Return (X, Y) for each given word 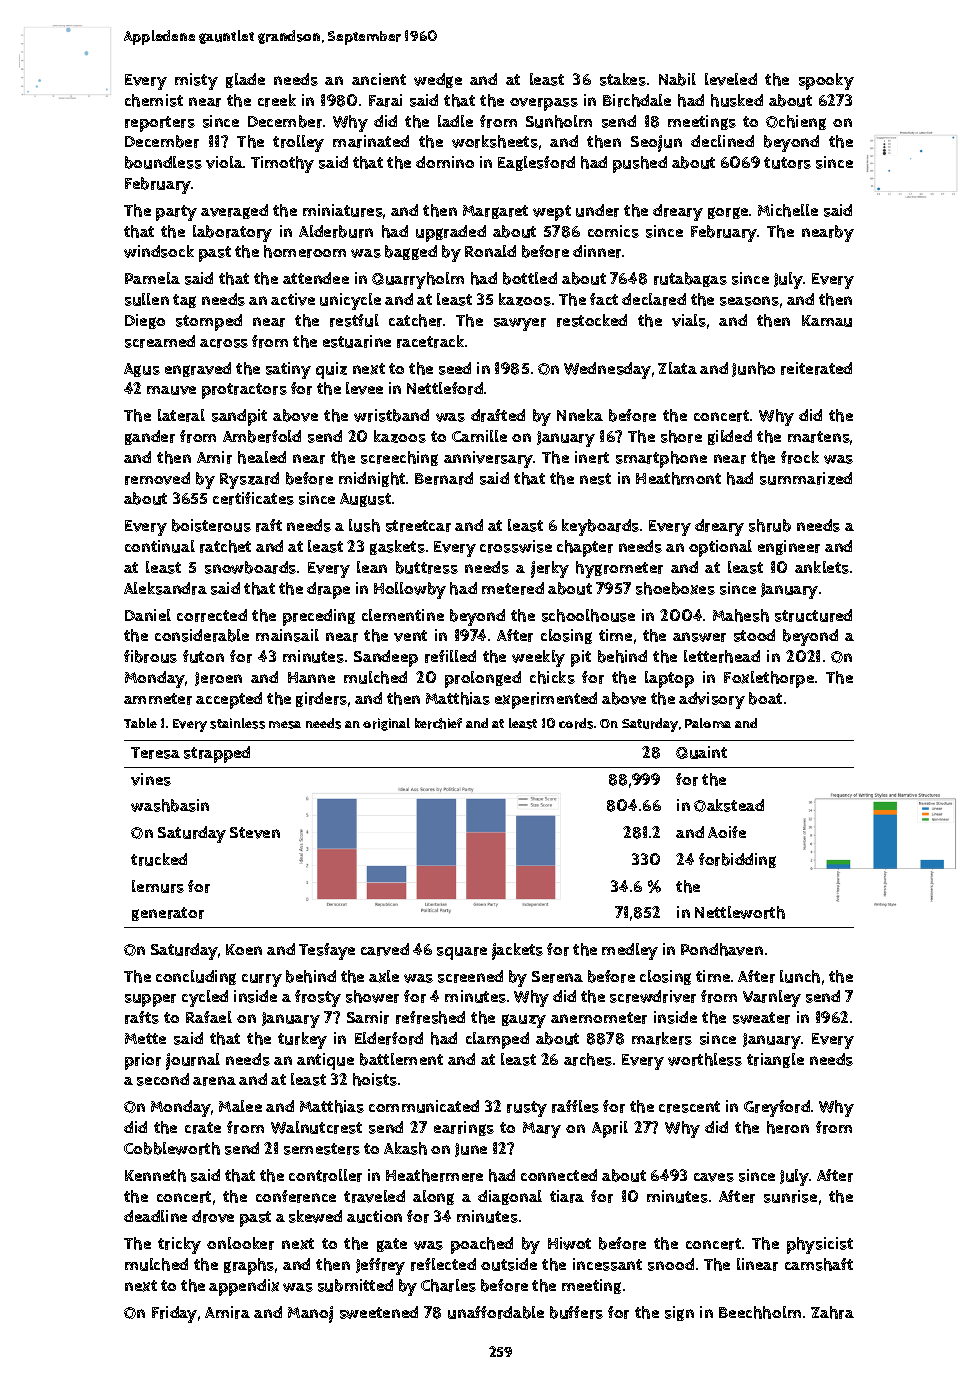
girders (321, 699)
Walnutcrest (316, 1127)
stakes (623, 79)
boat (765, 698)
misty (196, 81)
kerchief (438, 723)
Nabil (677, 79)
